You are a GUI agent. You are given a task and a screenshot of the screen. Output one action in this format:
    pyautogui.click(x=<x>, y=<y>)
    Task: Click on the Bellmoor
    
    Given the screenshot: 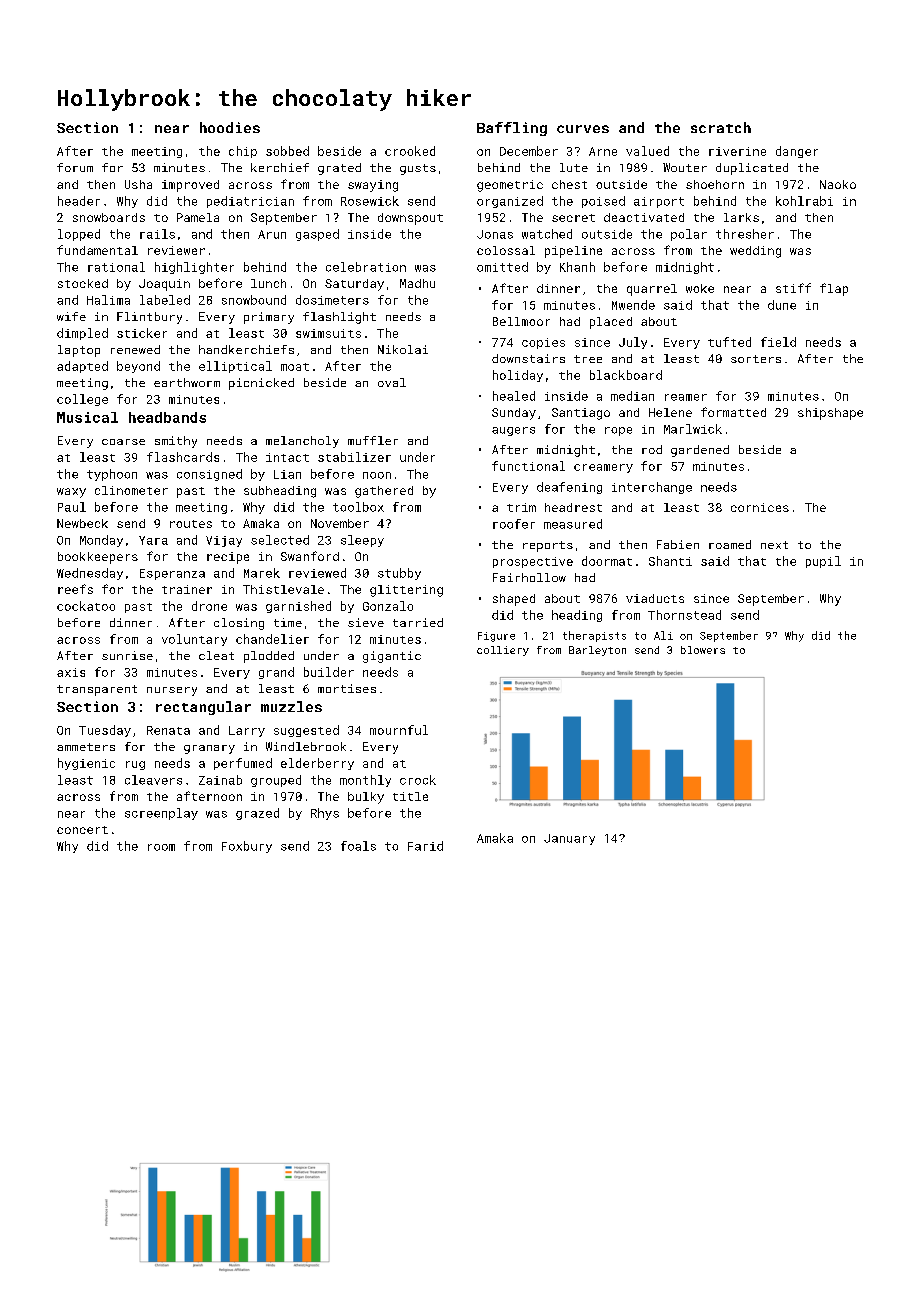 What is the action you would take?
    pyautogui.click(x=521, y=321)
